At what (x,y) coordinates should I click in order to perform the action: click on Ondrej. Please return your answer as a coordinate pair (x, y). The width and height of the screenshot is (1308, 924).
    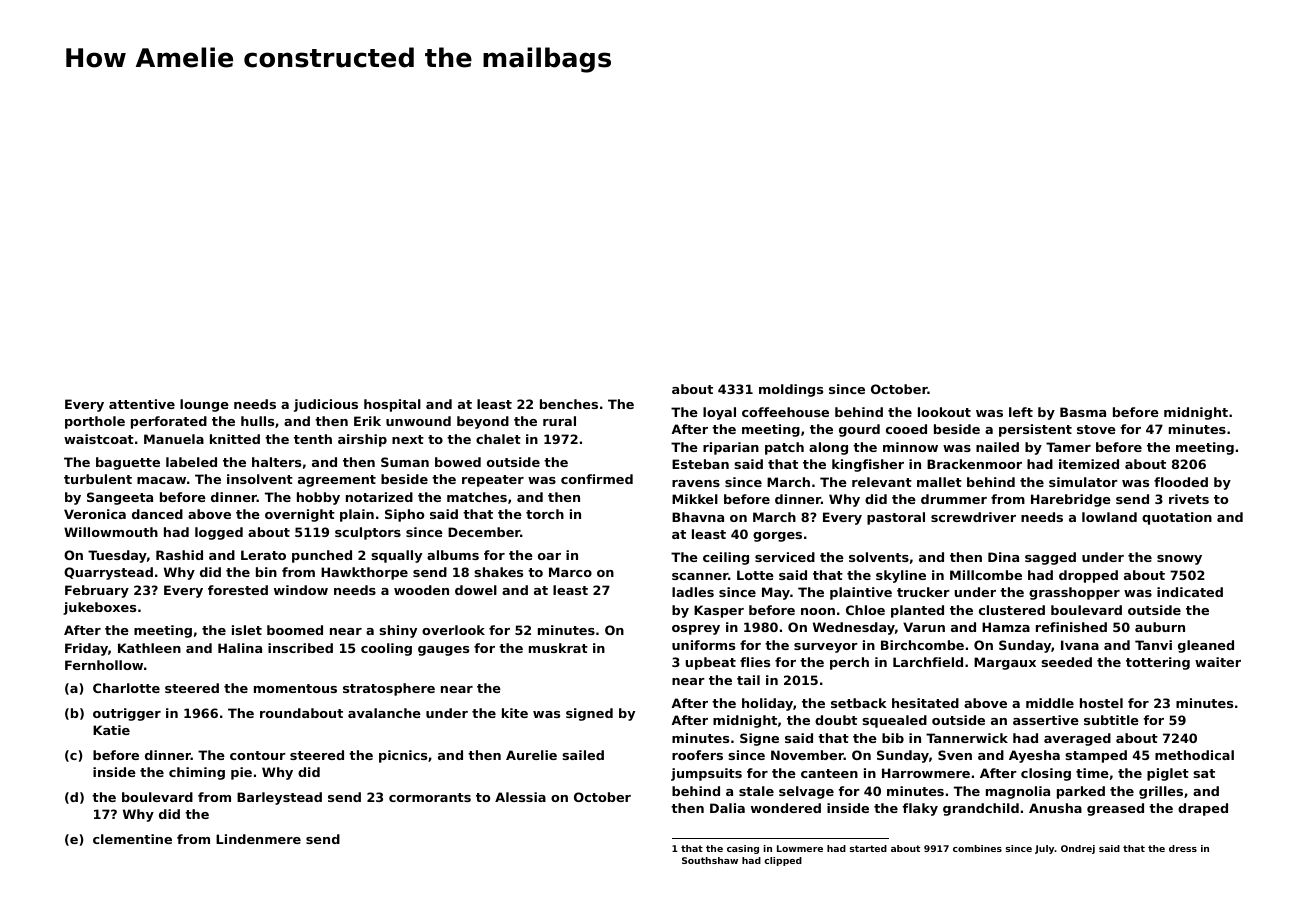
    Looking at the image, I should click on (1078, 849).
